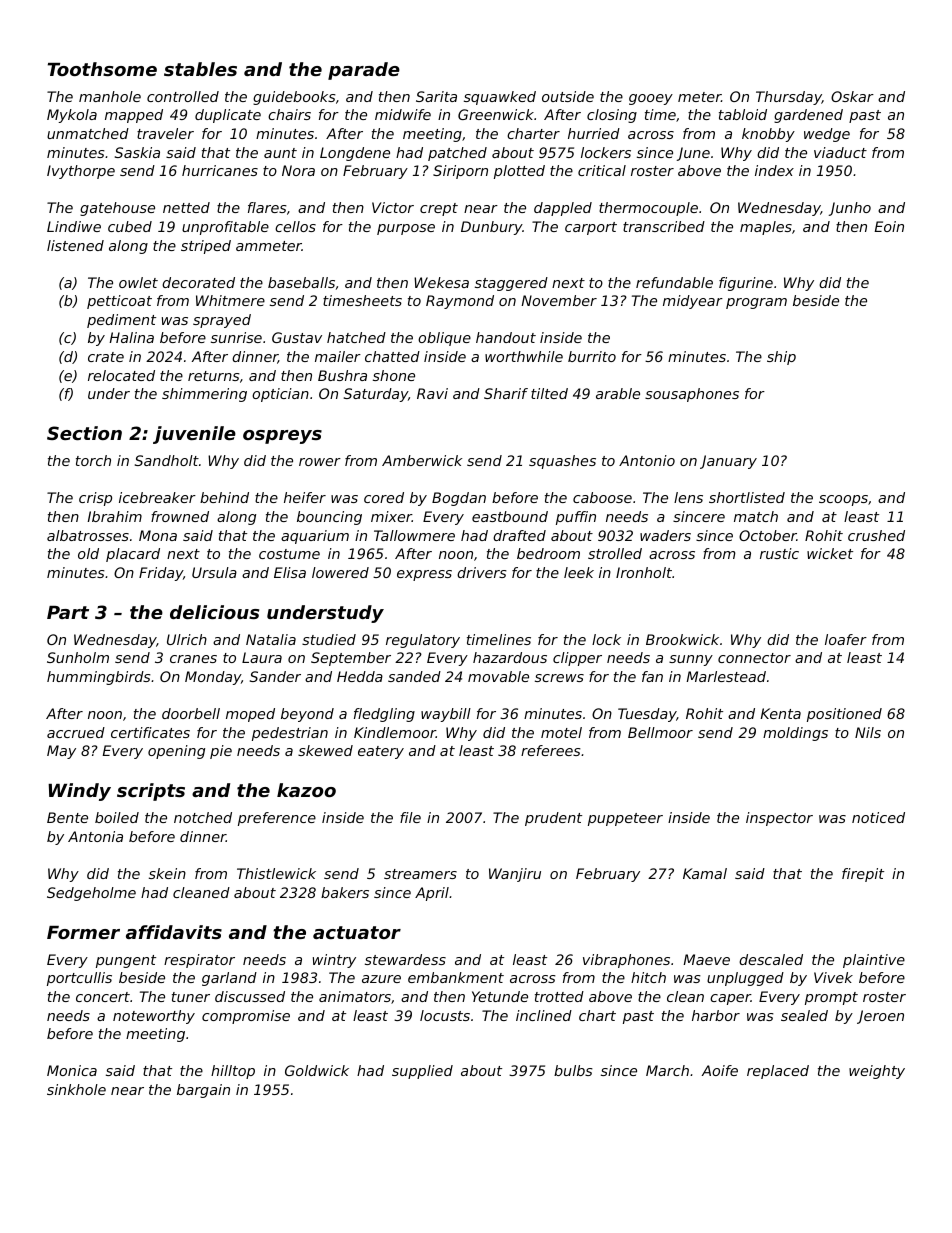 The width and height of the screenshot is (952, 1233). I want to click on firepit, so click(863, 875).
